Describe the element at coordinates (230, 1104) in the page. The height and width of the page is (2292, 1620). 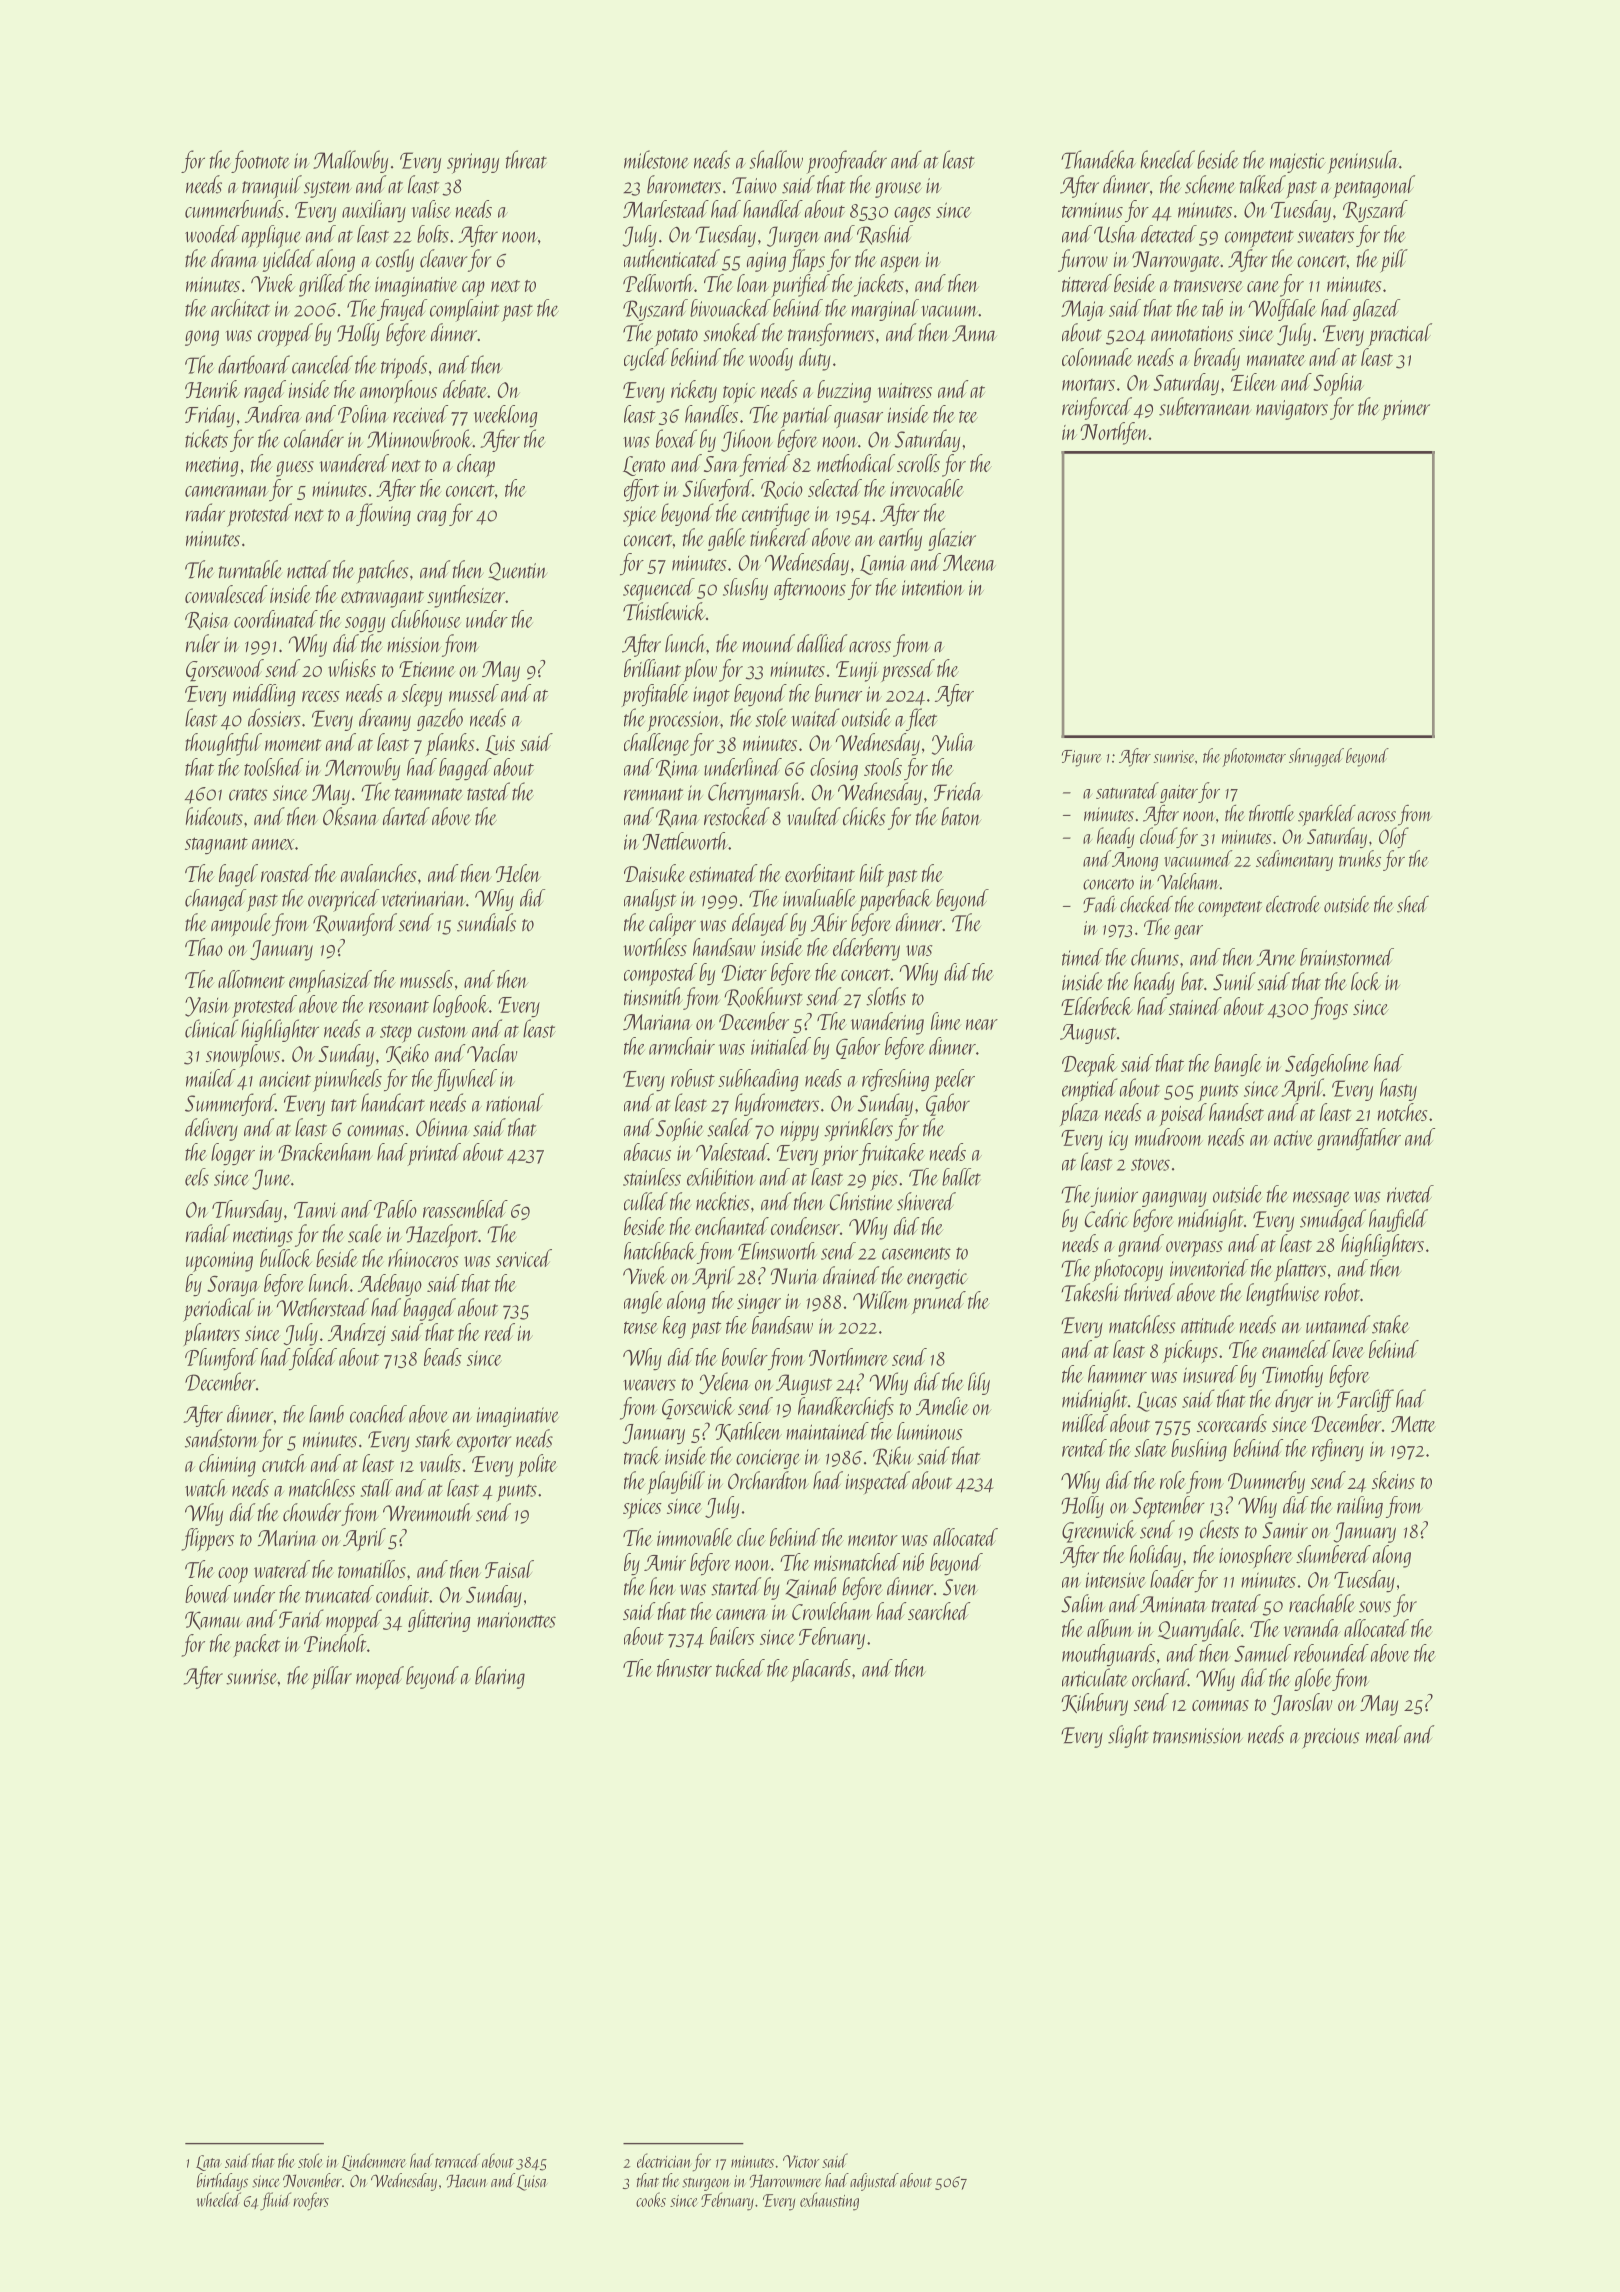
I see `Summerford` at that location.
